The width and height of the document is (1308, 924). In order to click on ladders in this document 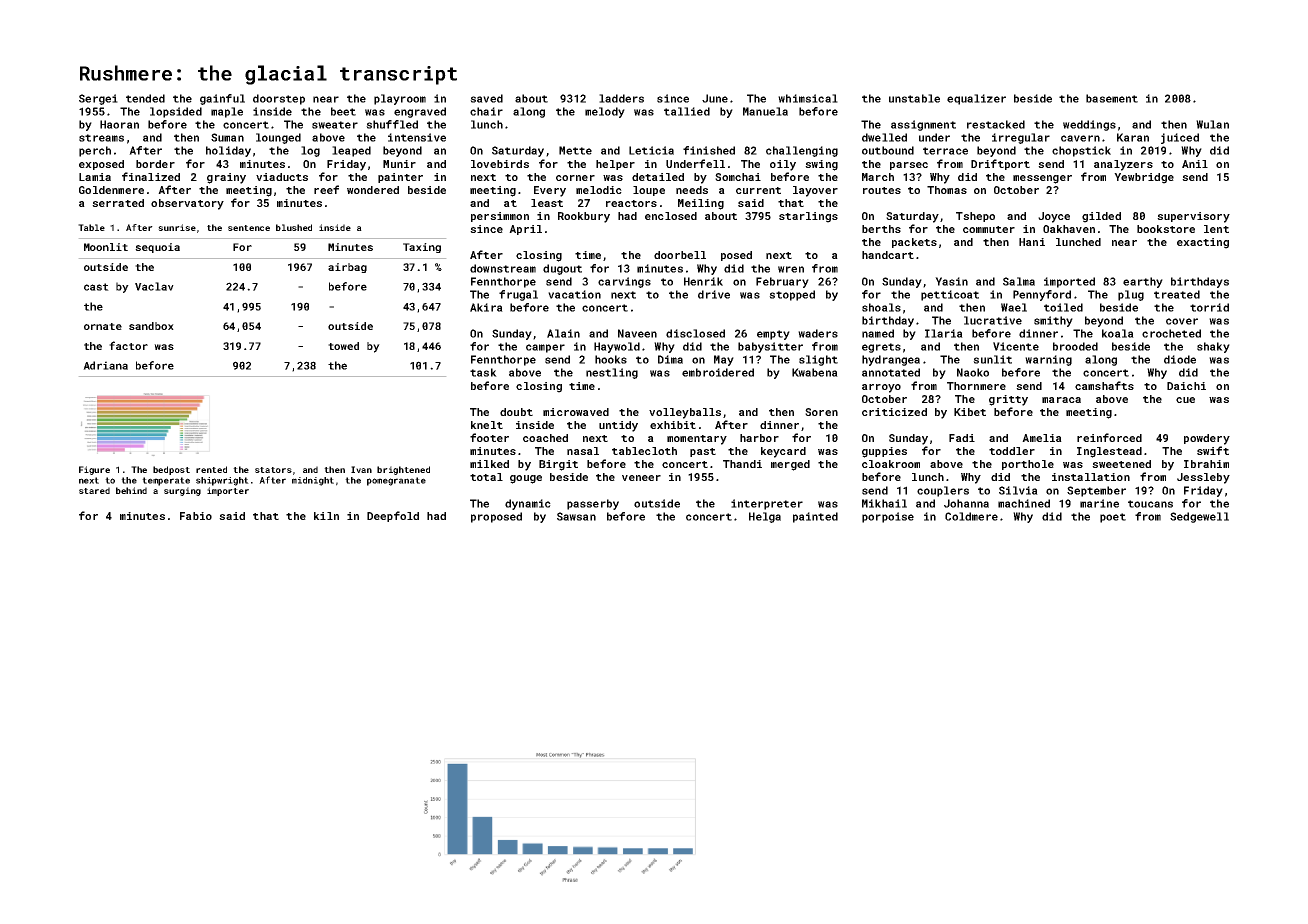, I will do `click(621, 98)`.
